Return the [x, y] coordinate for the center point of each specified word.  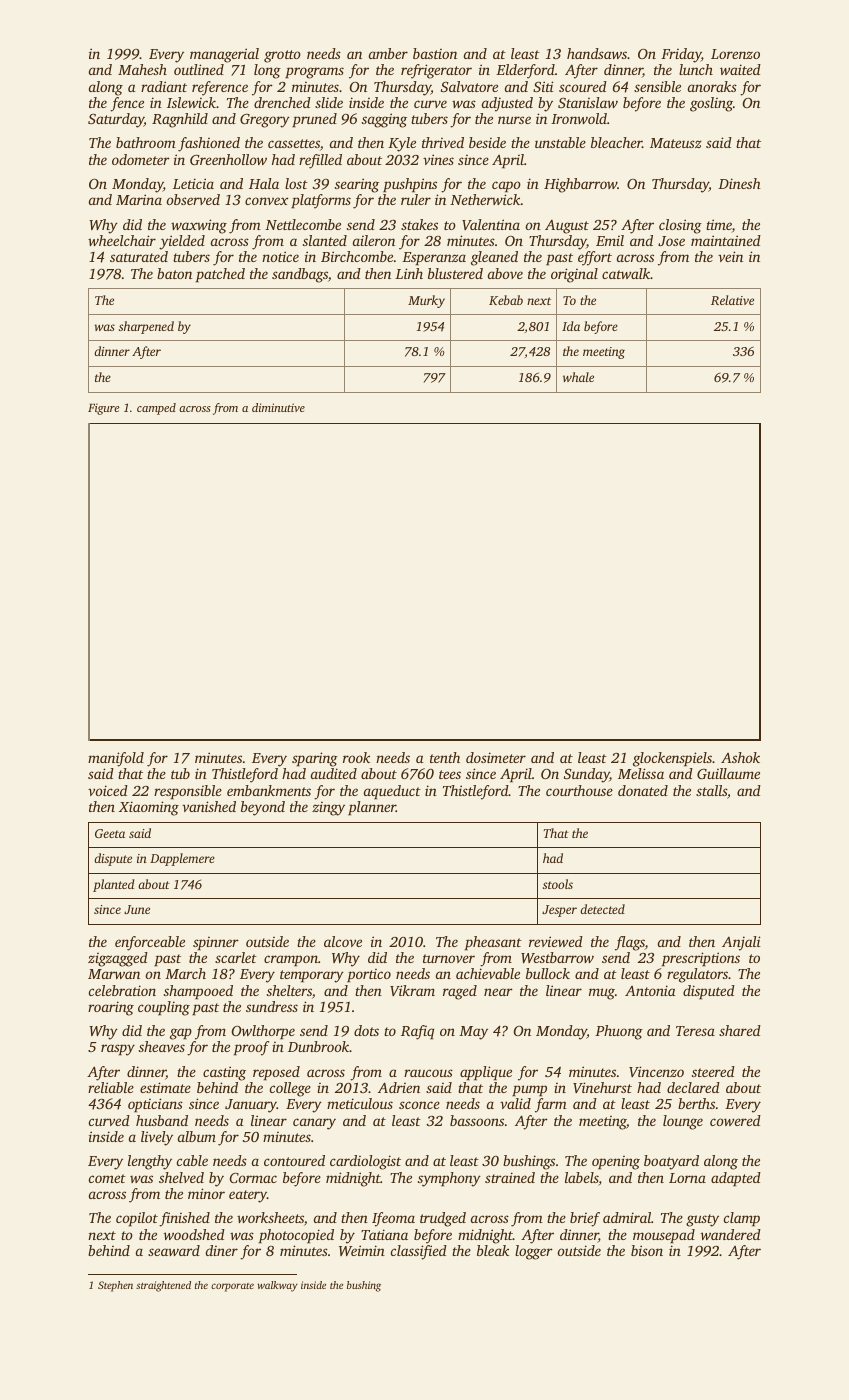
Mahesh [142, 69]
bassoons [477, 1120]
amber [388, 53]
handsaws [597, 53]
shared [740, 1030]
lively [157, 1138]
